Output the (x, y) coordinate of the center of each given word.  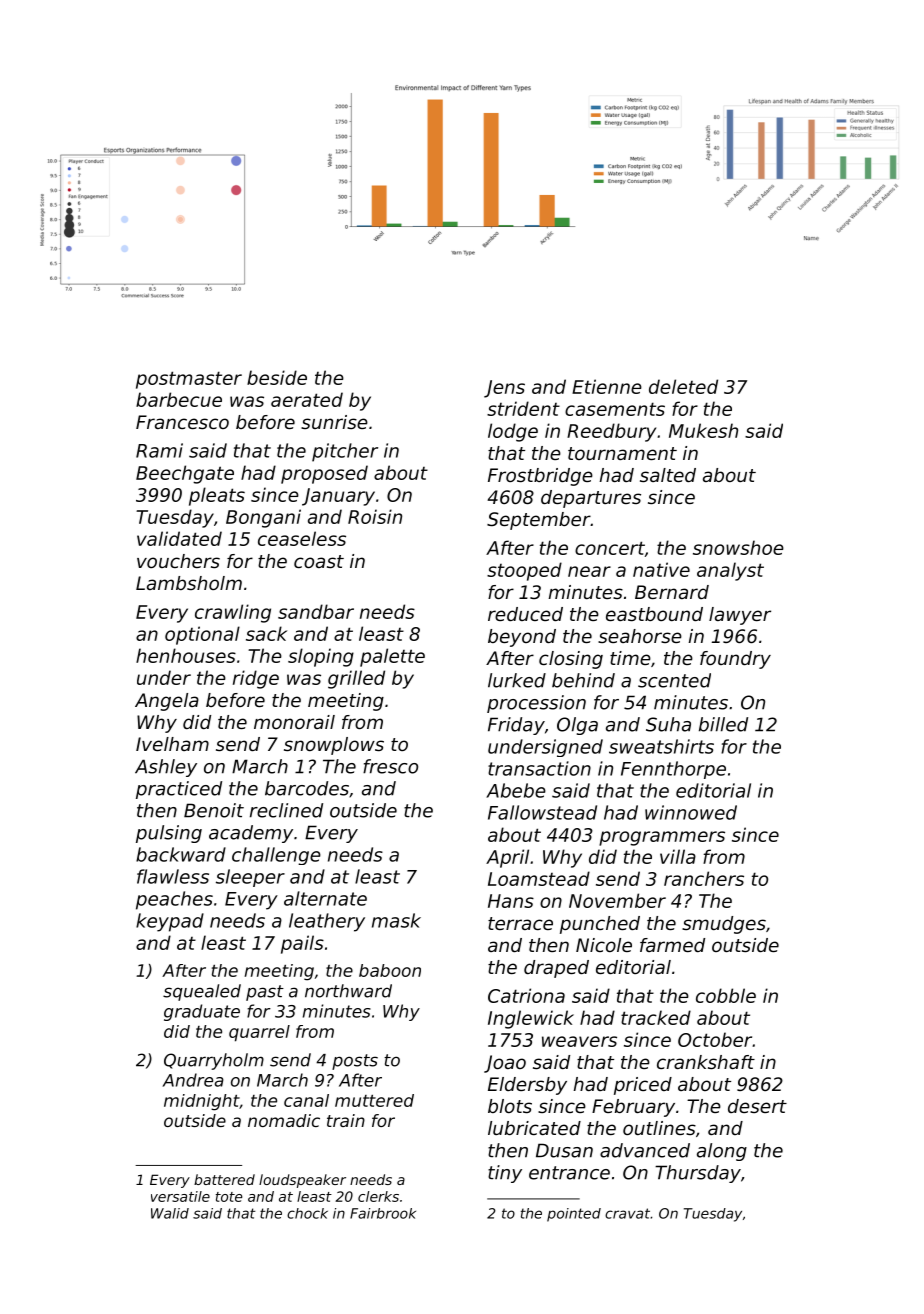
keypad (170, 922)
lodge (513, 432)
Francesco (182, 422)
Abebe (516, 790)
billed (723, 724)
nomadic (284, 1120)
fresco (390, 766)
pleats (217, 496)
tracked (656, 1017)
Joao (505, 1064)
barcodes (307, 788)
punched (600, 925)
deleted (683, 386)
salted (668, 475)
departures (591, 499)
